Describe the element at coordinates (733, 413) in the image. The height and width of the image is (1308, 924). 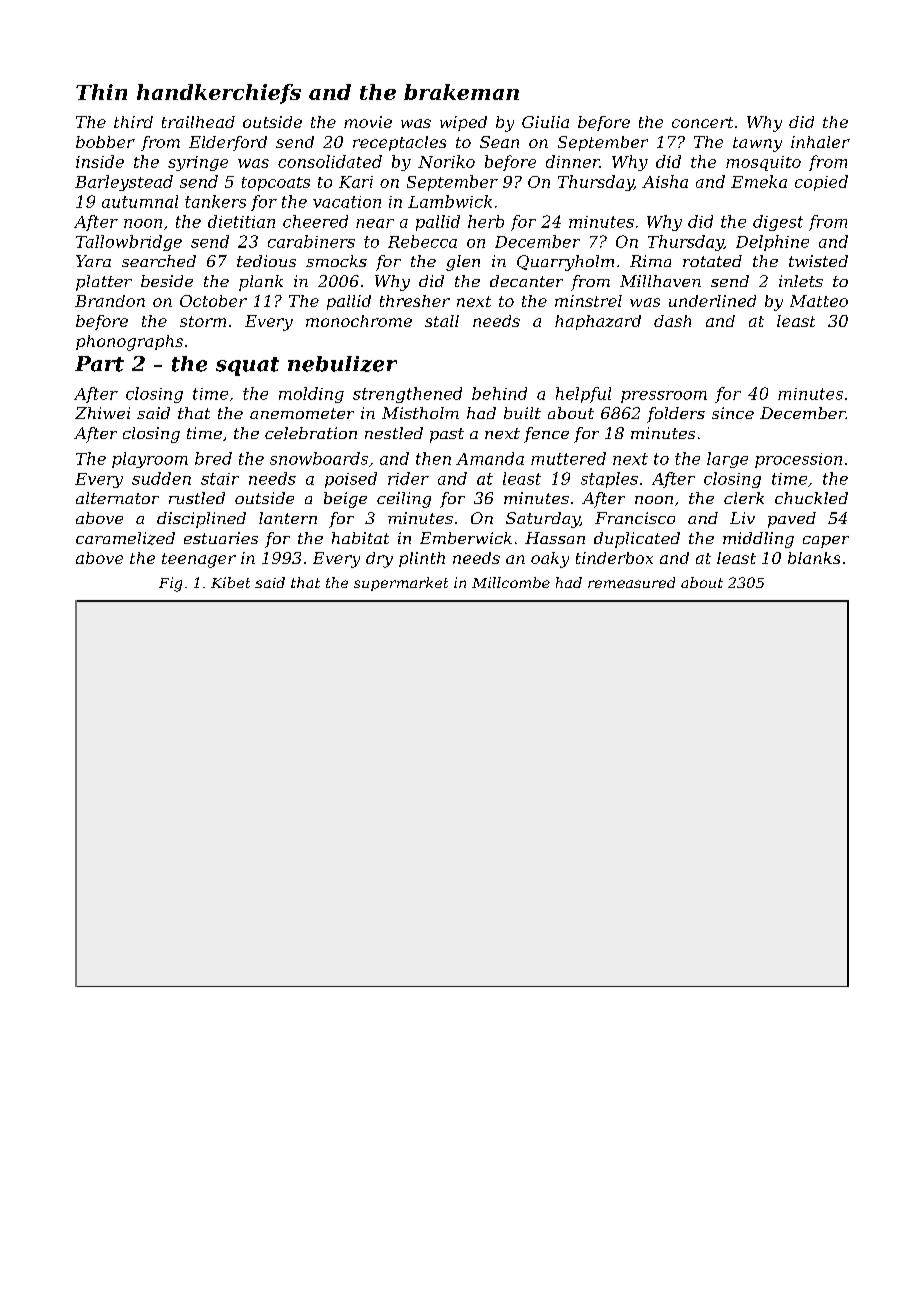
I see `since` at that location.
